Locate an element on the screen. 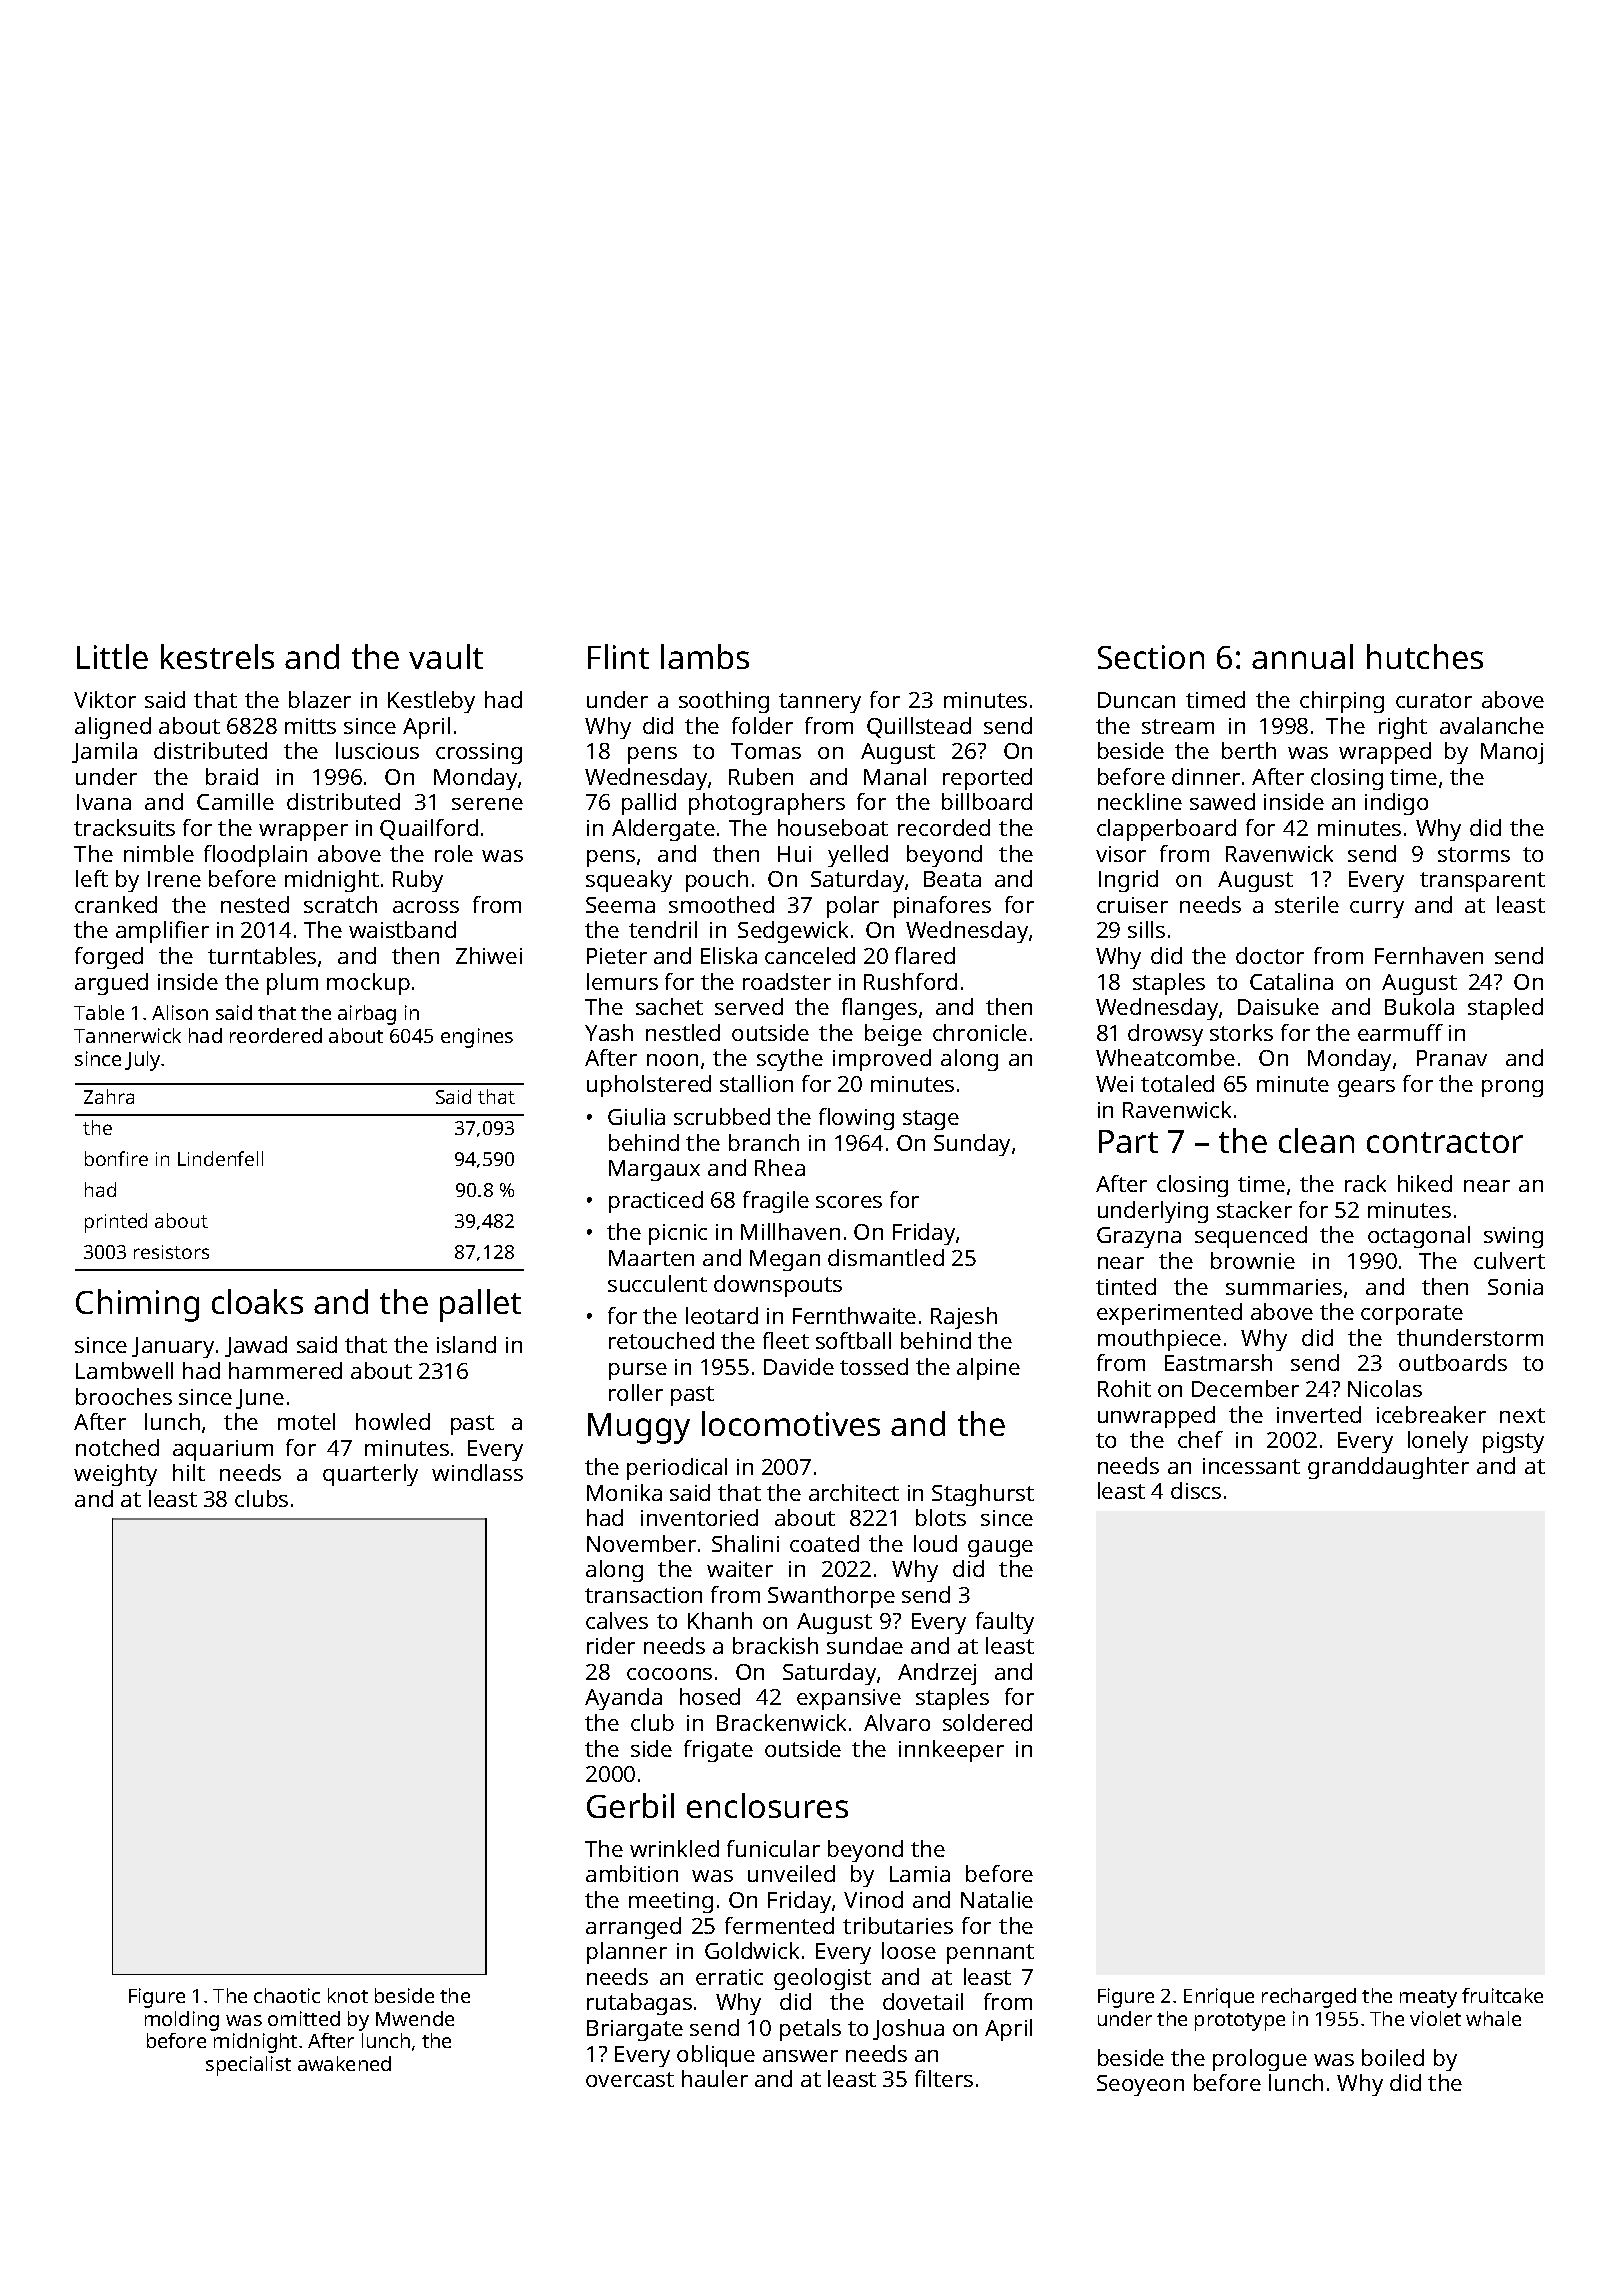 This screenshot has height=2292, width=1620. Giulia is located at coordinates (636, 1116).
